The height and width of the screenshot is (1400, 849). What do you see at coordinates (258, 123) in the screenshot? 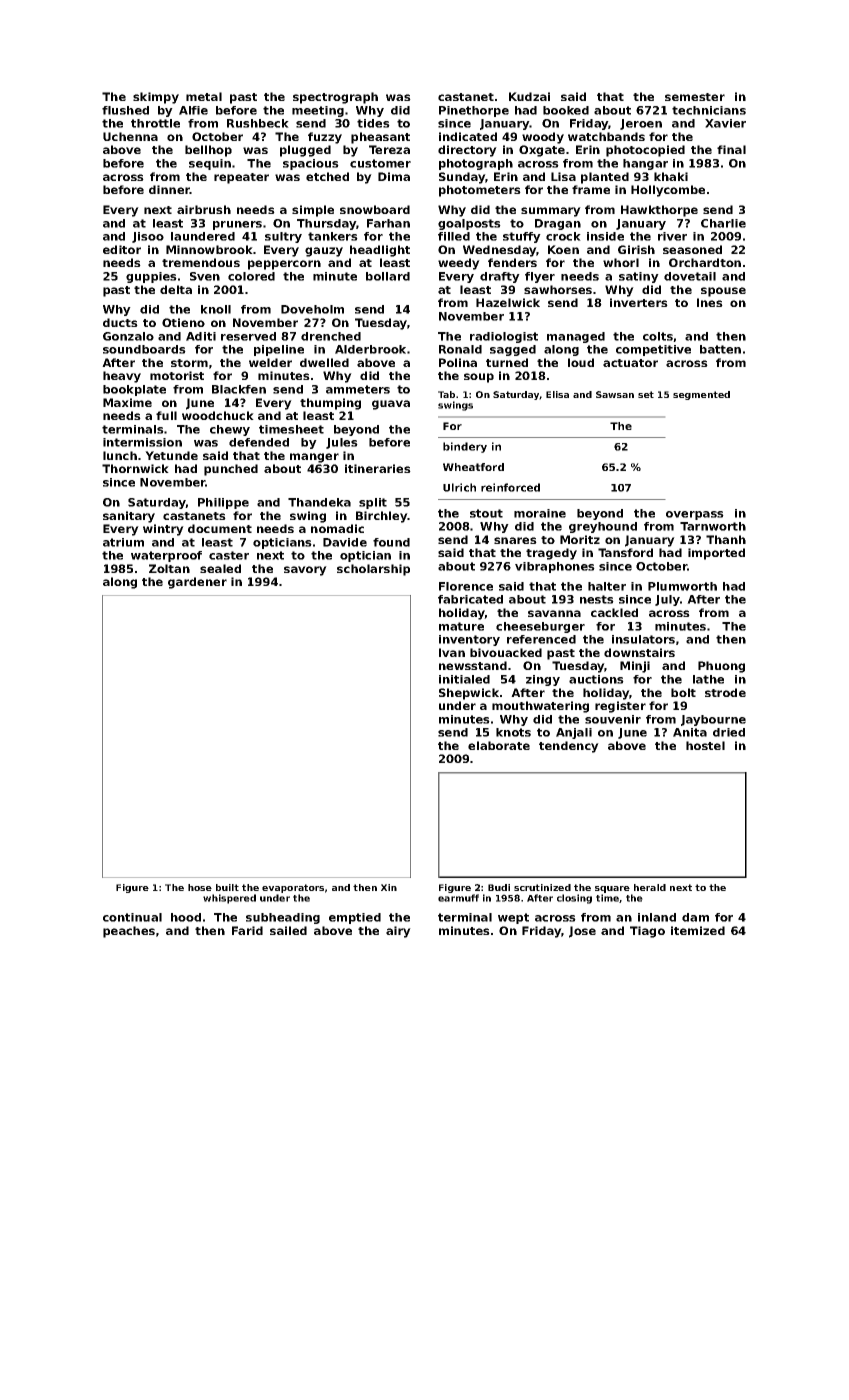
I see `Rushbeck` at bounding box center [258, 123].
